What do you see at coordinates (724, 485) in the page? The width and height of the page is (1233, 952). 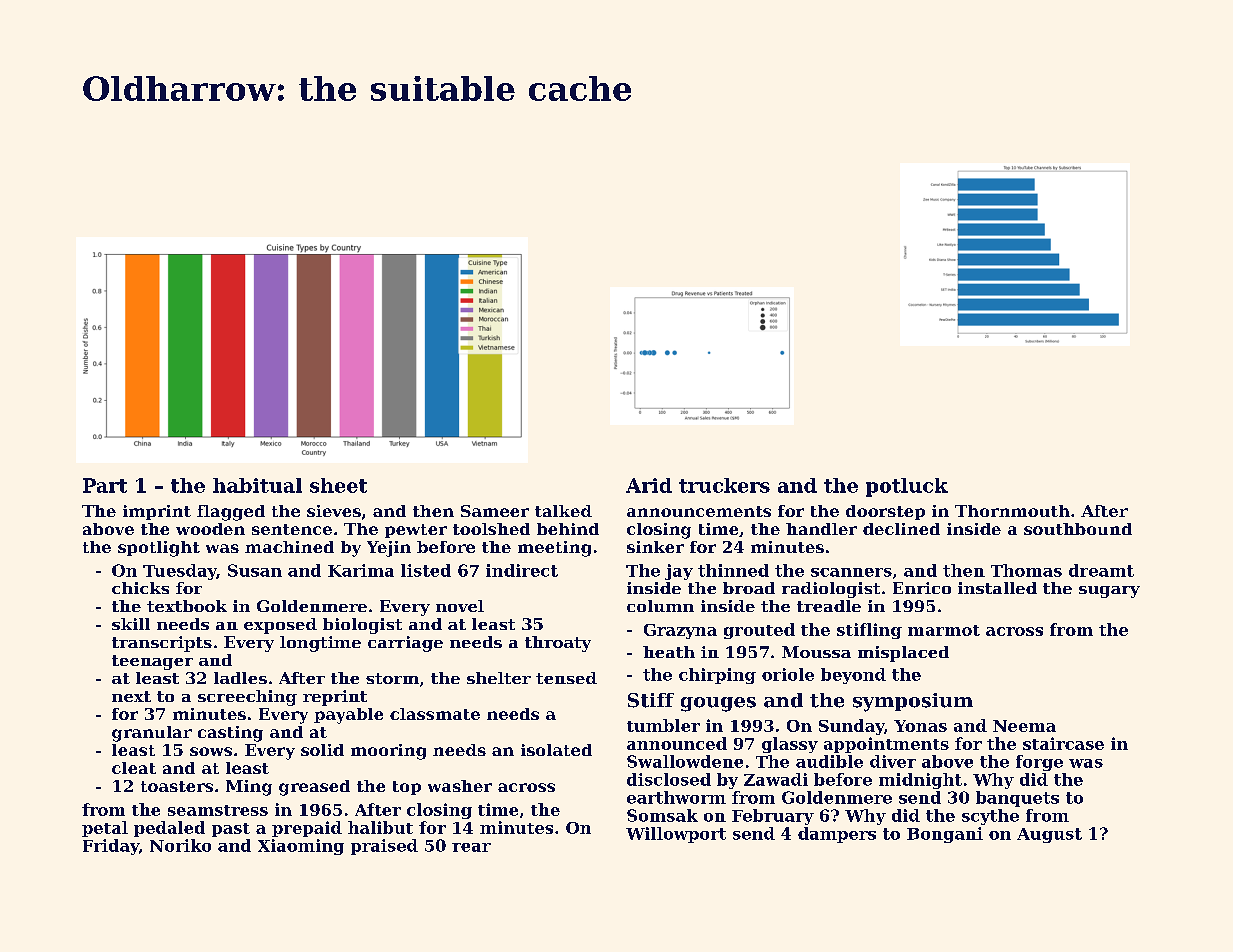 I see `truckers` at bounding box center [724, 485].
